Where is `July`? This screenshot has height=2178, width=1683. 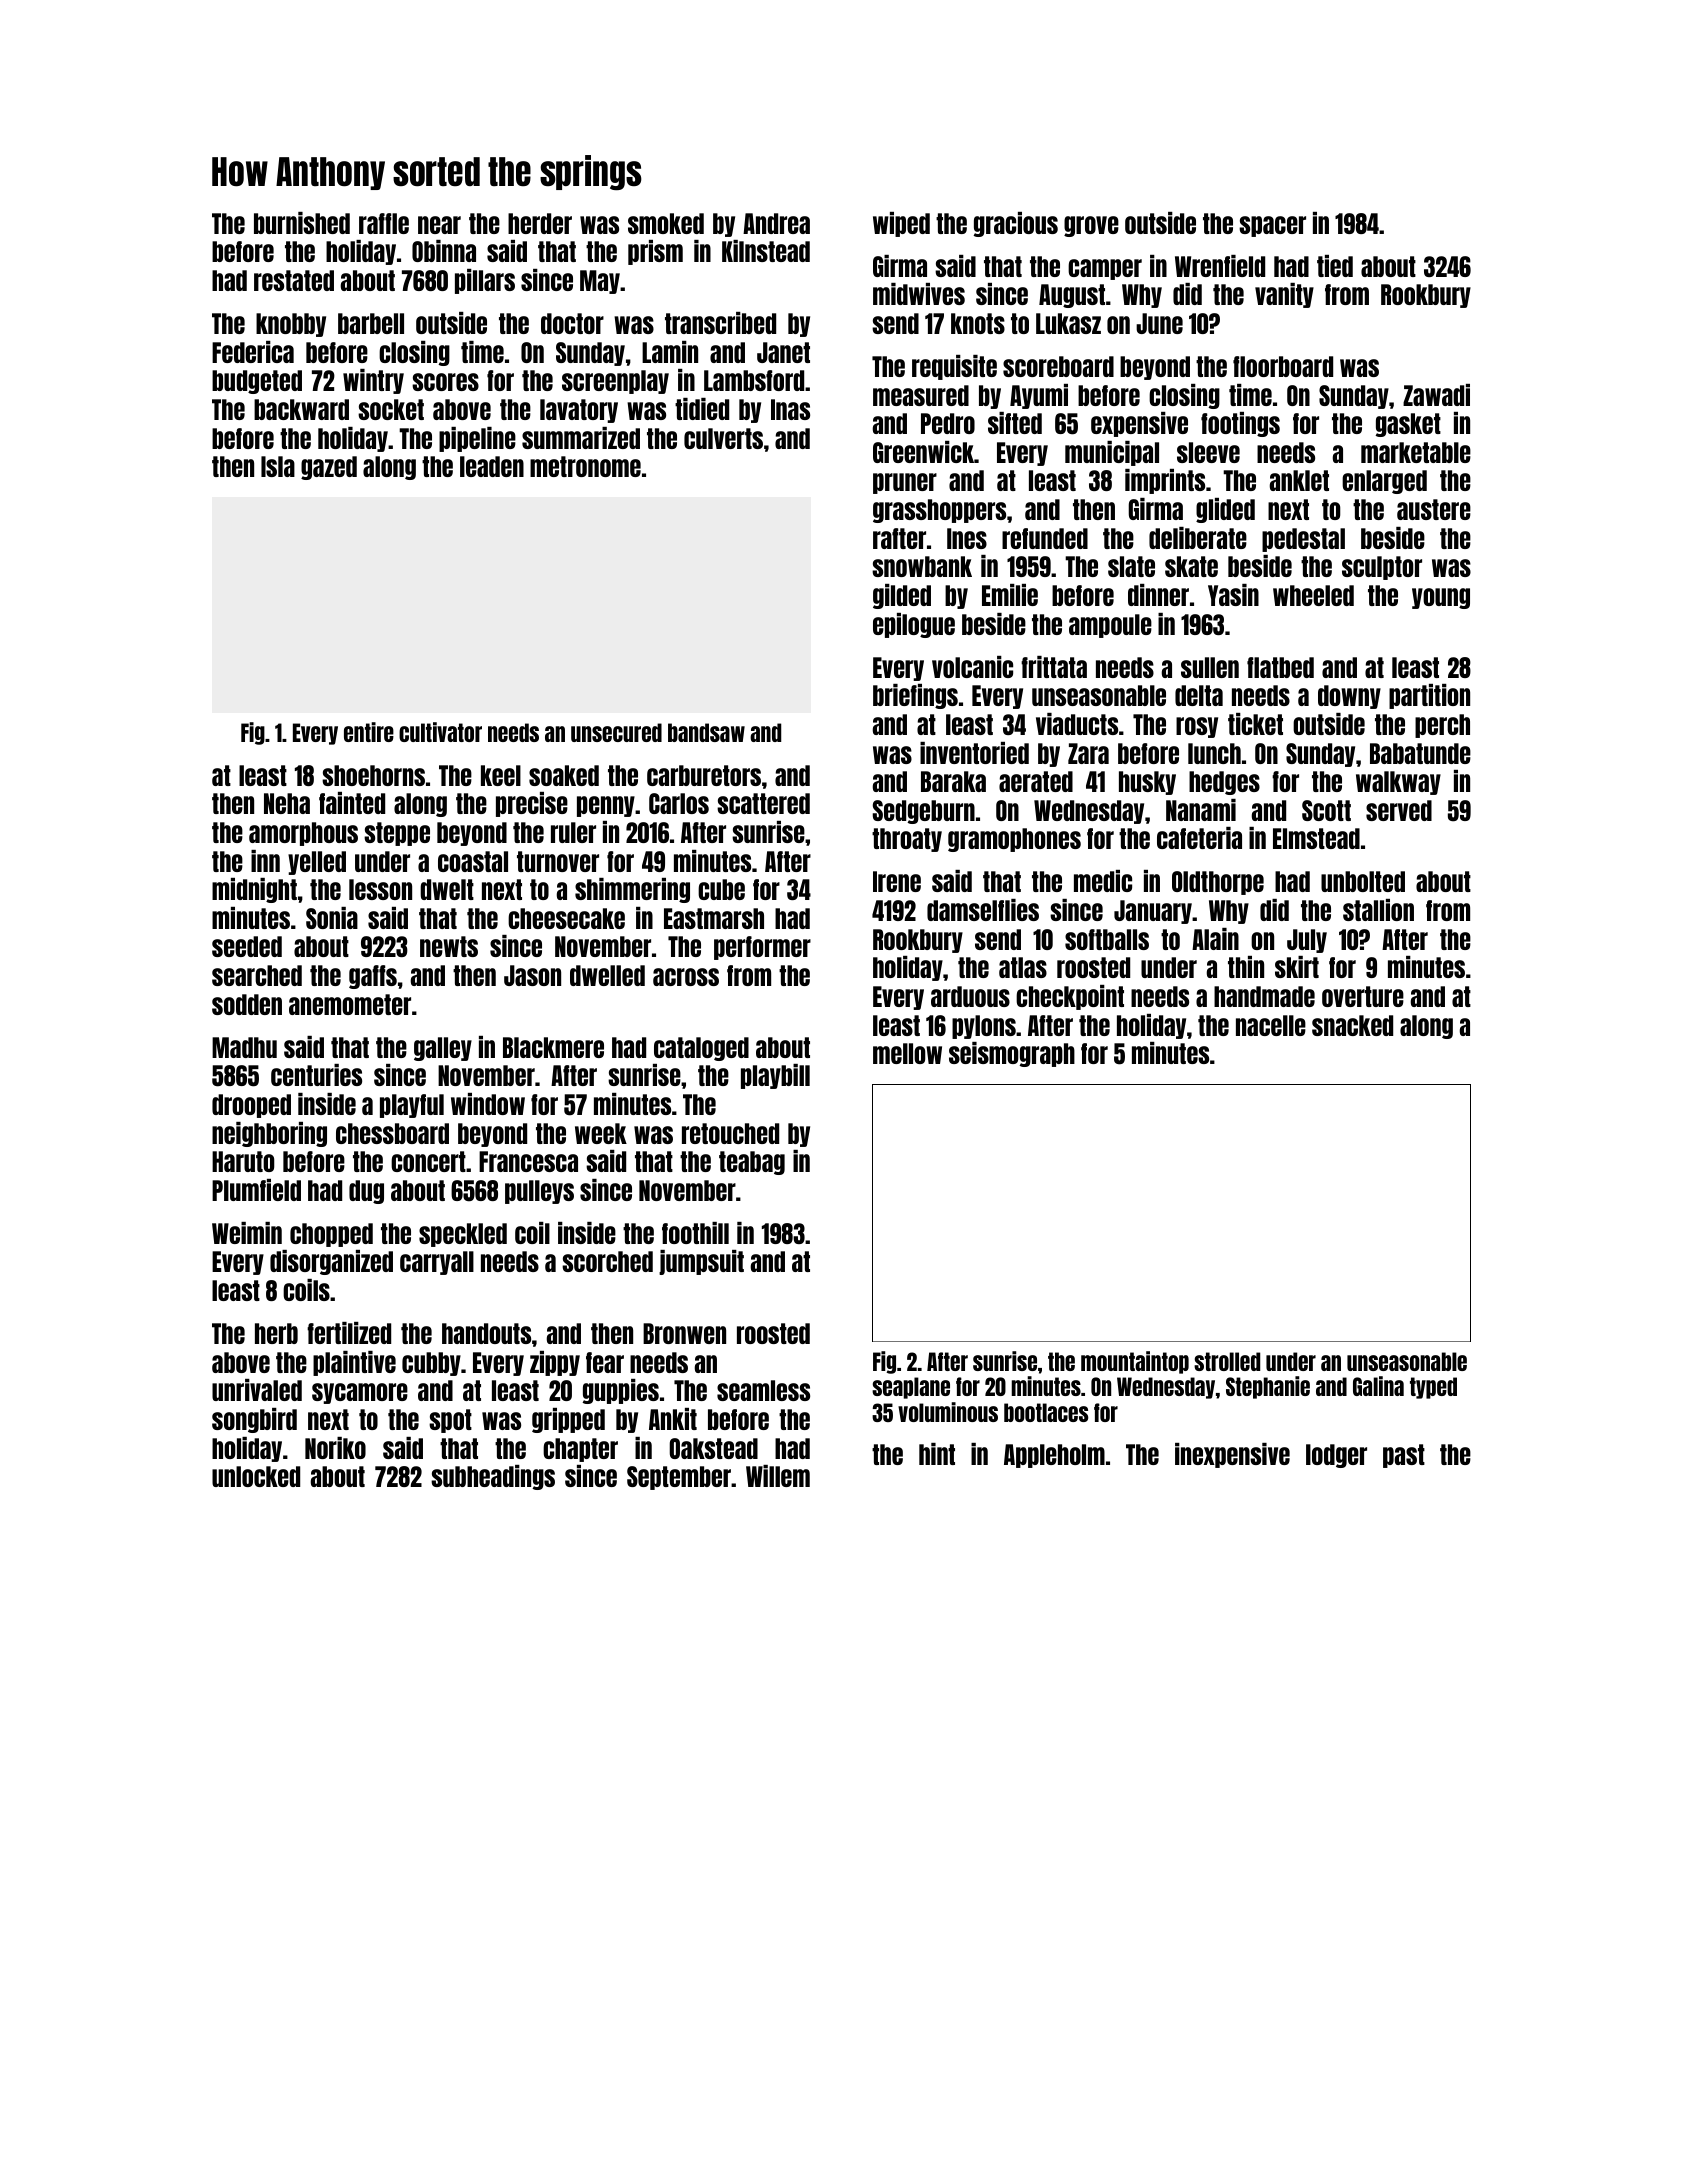 July is located at coordinates (1307, 941).
